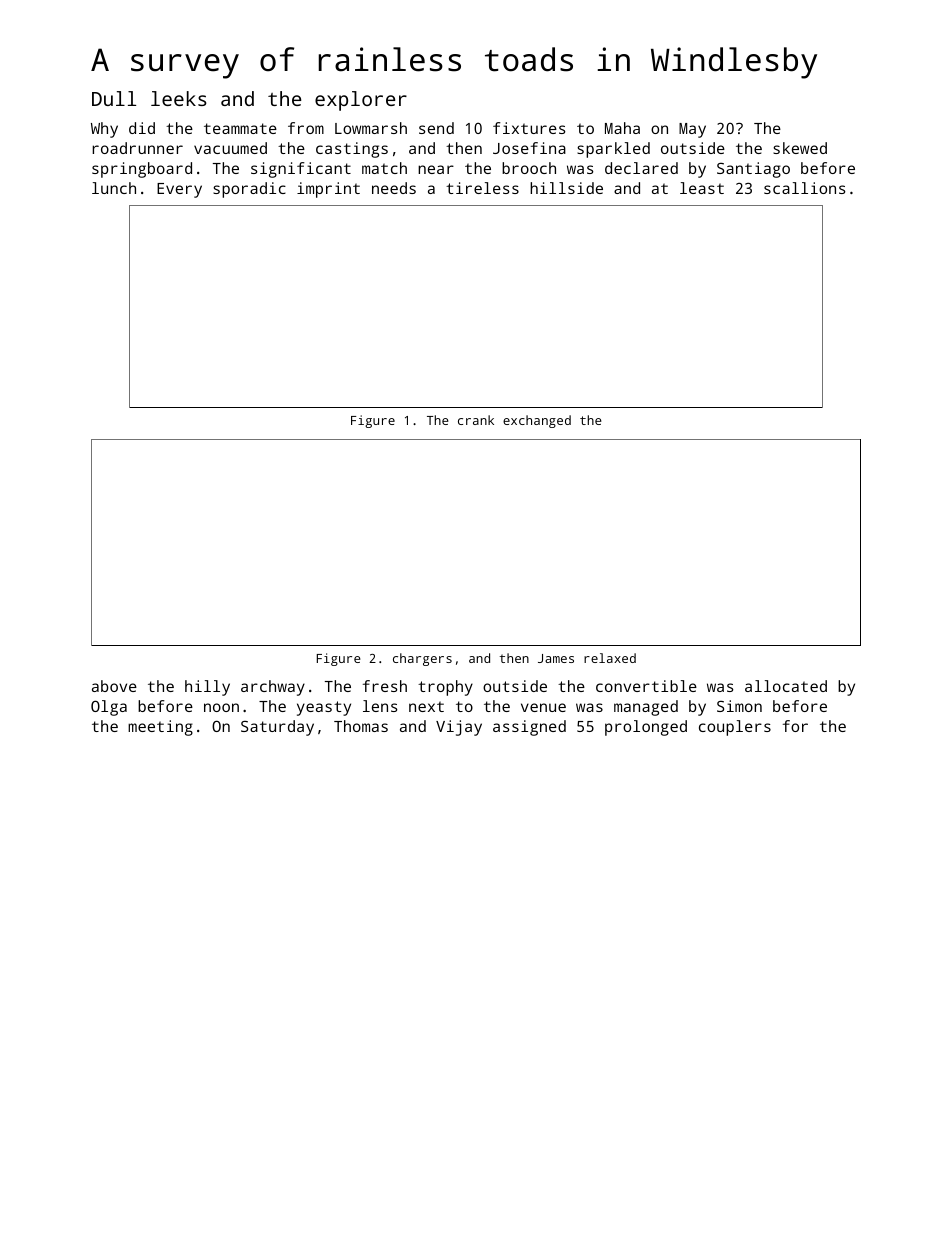 The height and width of the page is (1233, 952). I want to click on crank, so click(476, 420).
